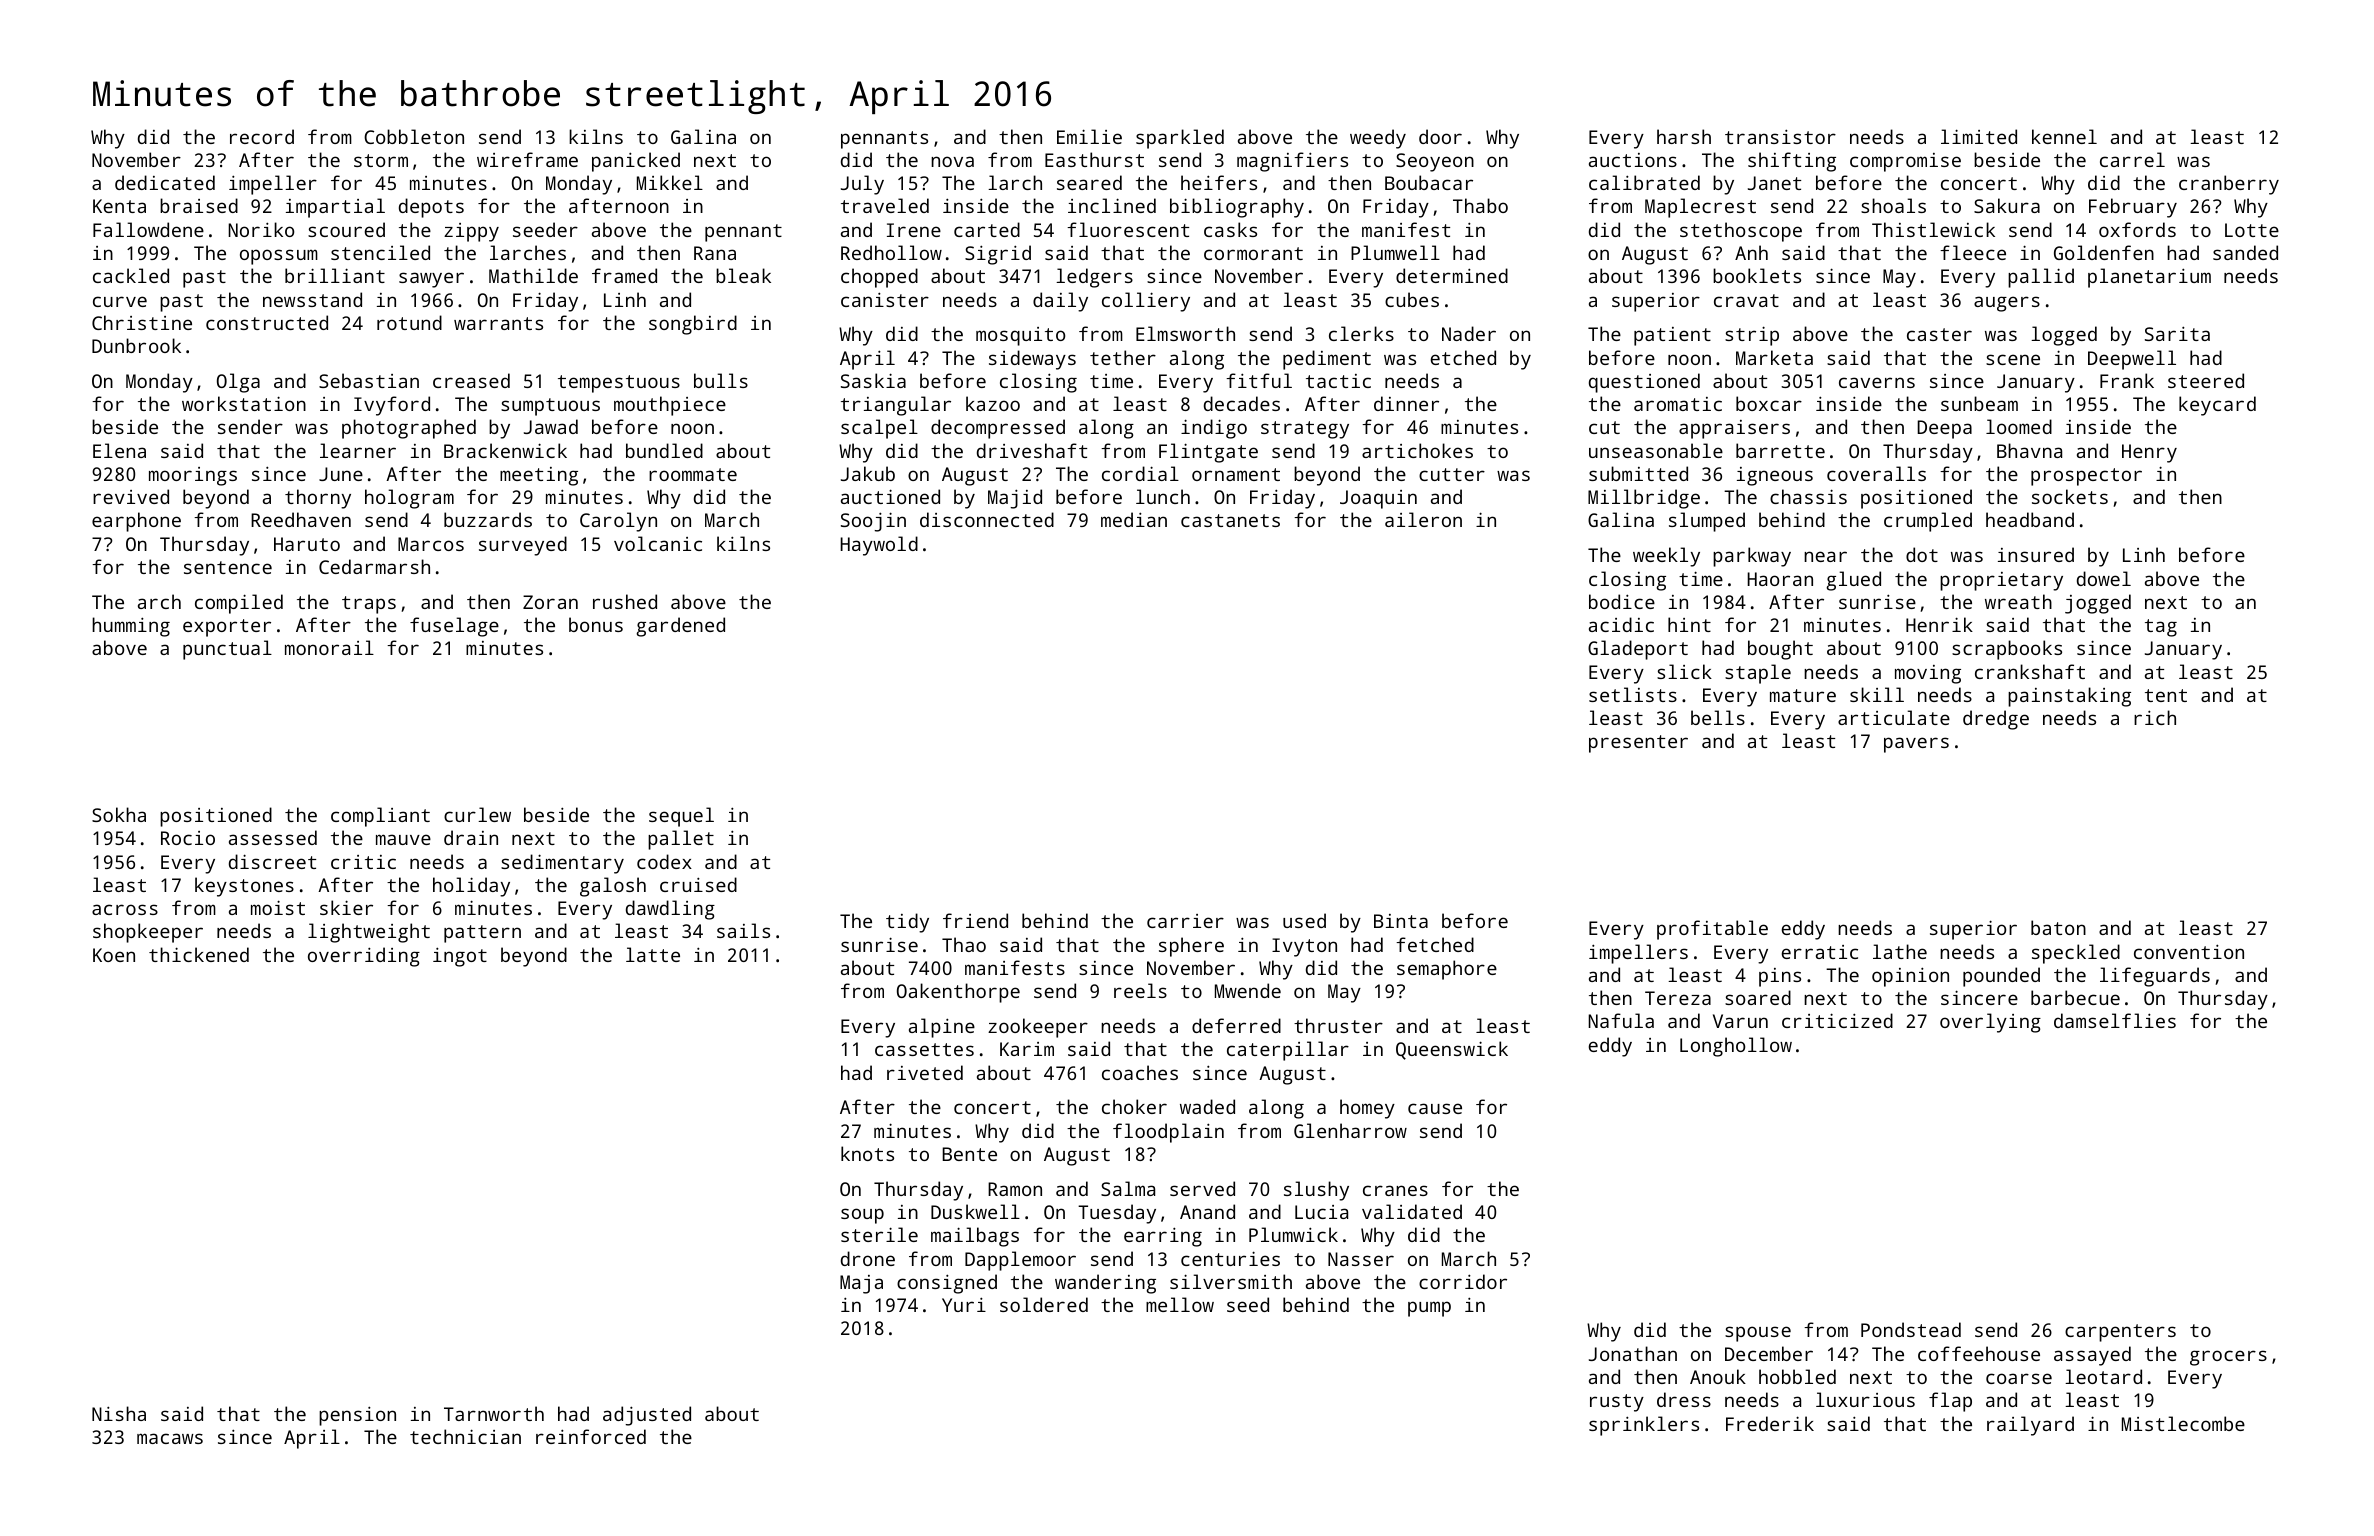  What do you see at coordinates (1435, 1108) in the screenshot?
I see `cause` at bounding box center [1435, 1108].
